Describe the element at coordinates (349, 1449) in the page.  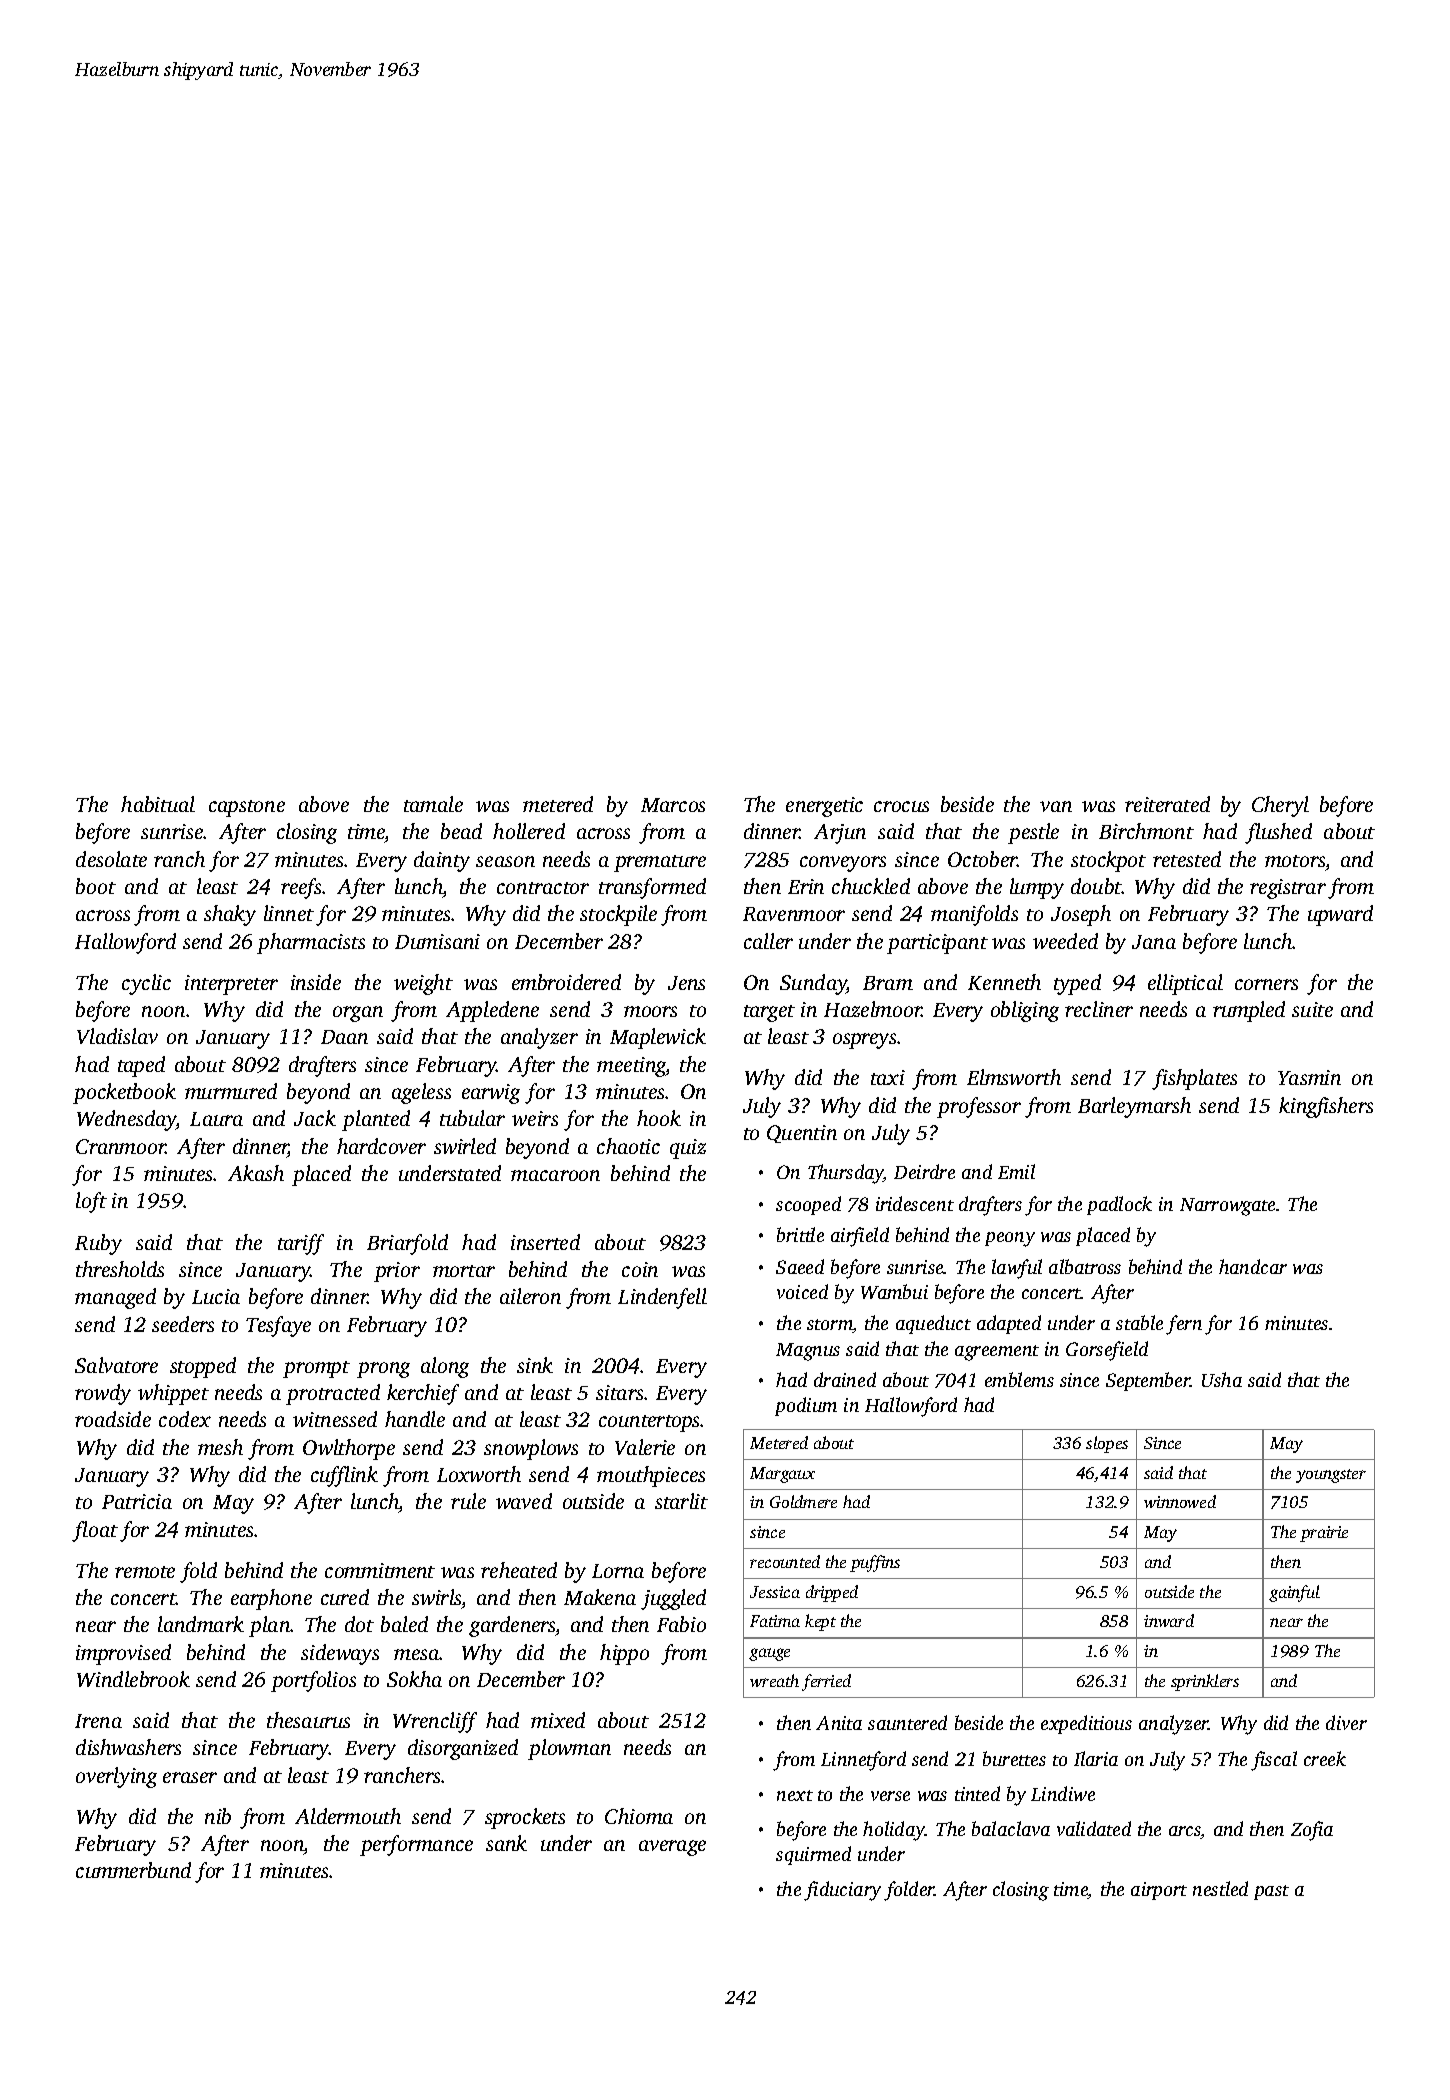
I see `Owlthorpe` at that location.
